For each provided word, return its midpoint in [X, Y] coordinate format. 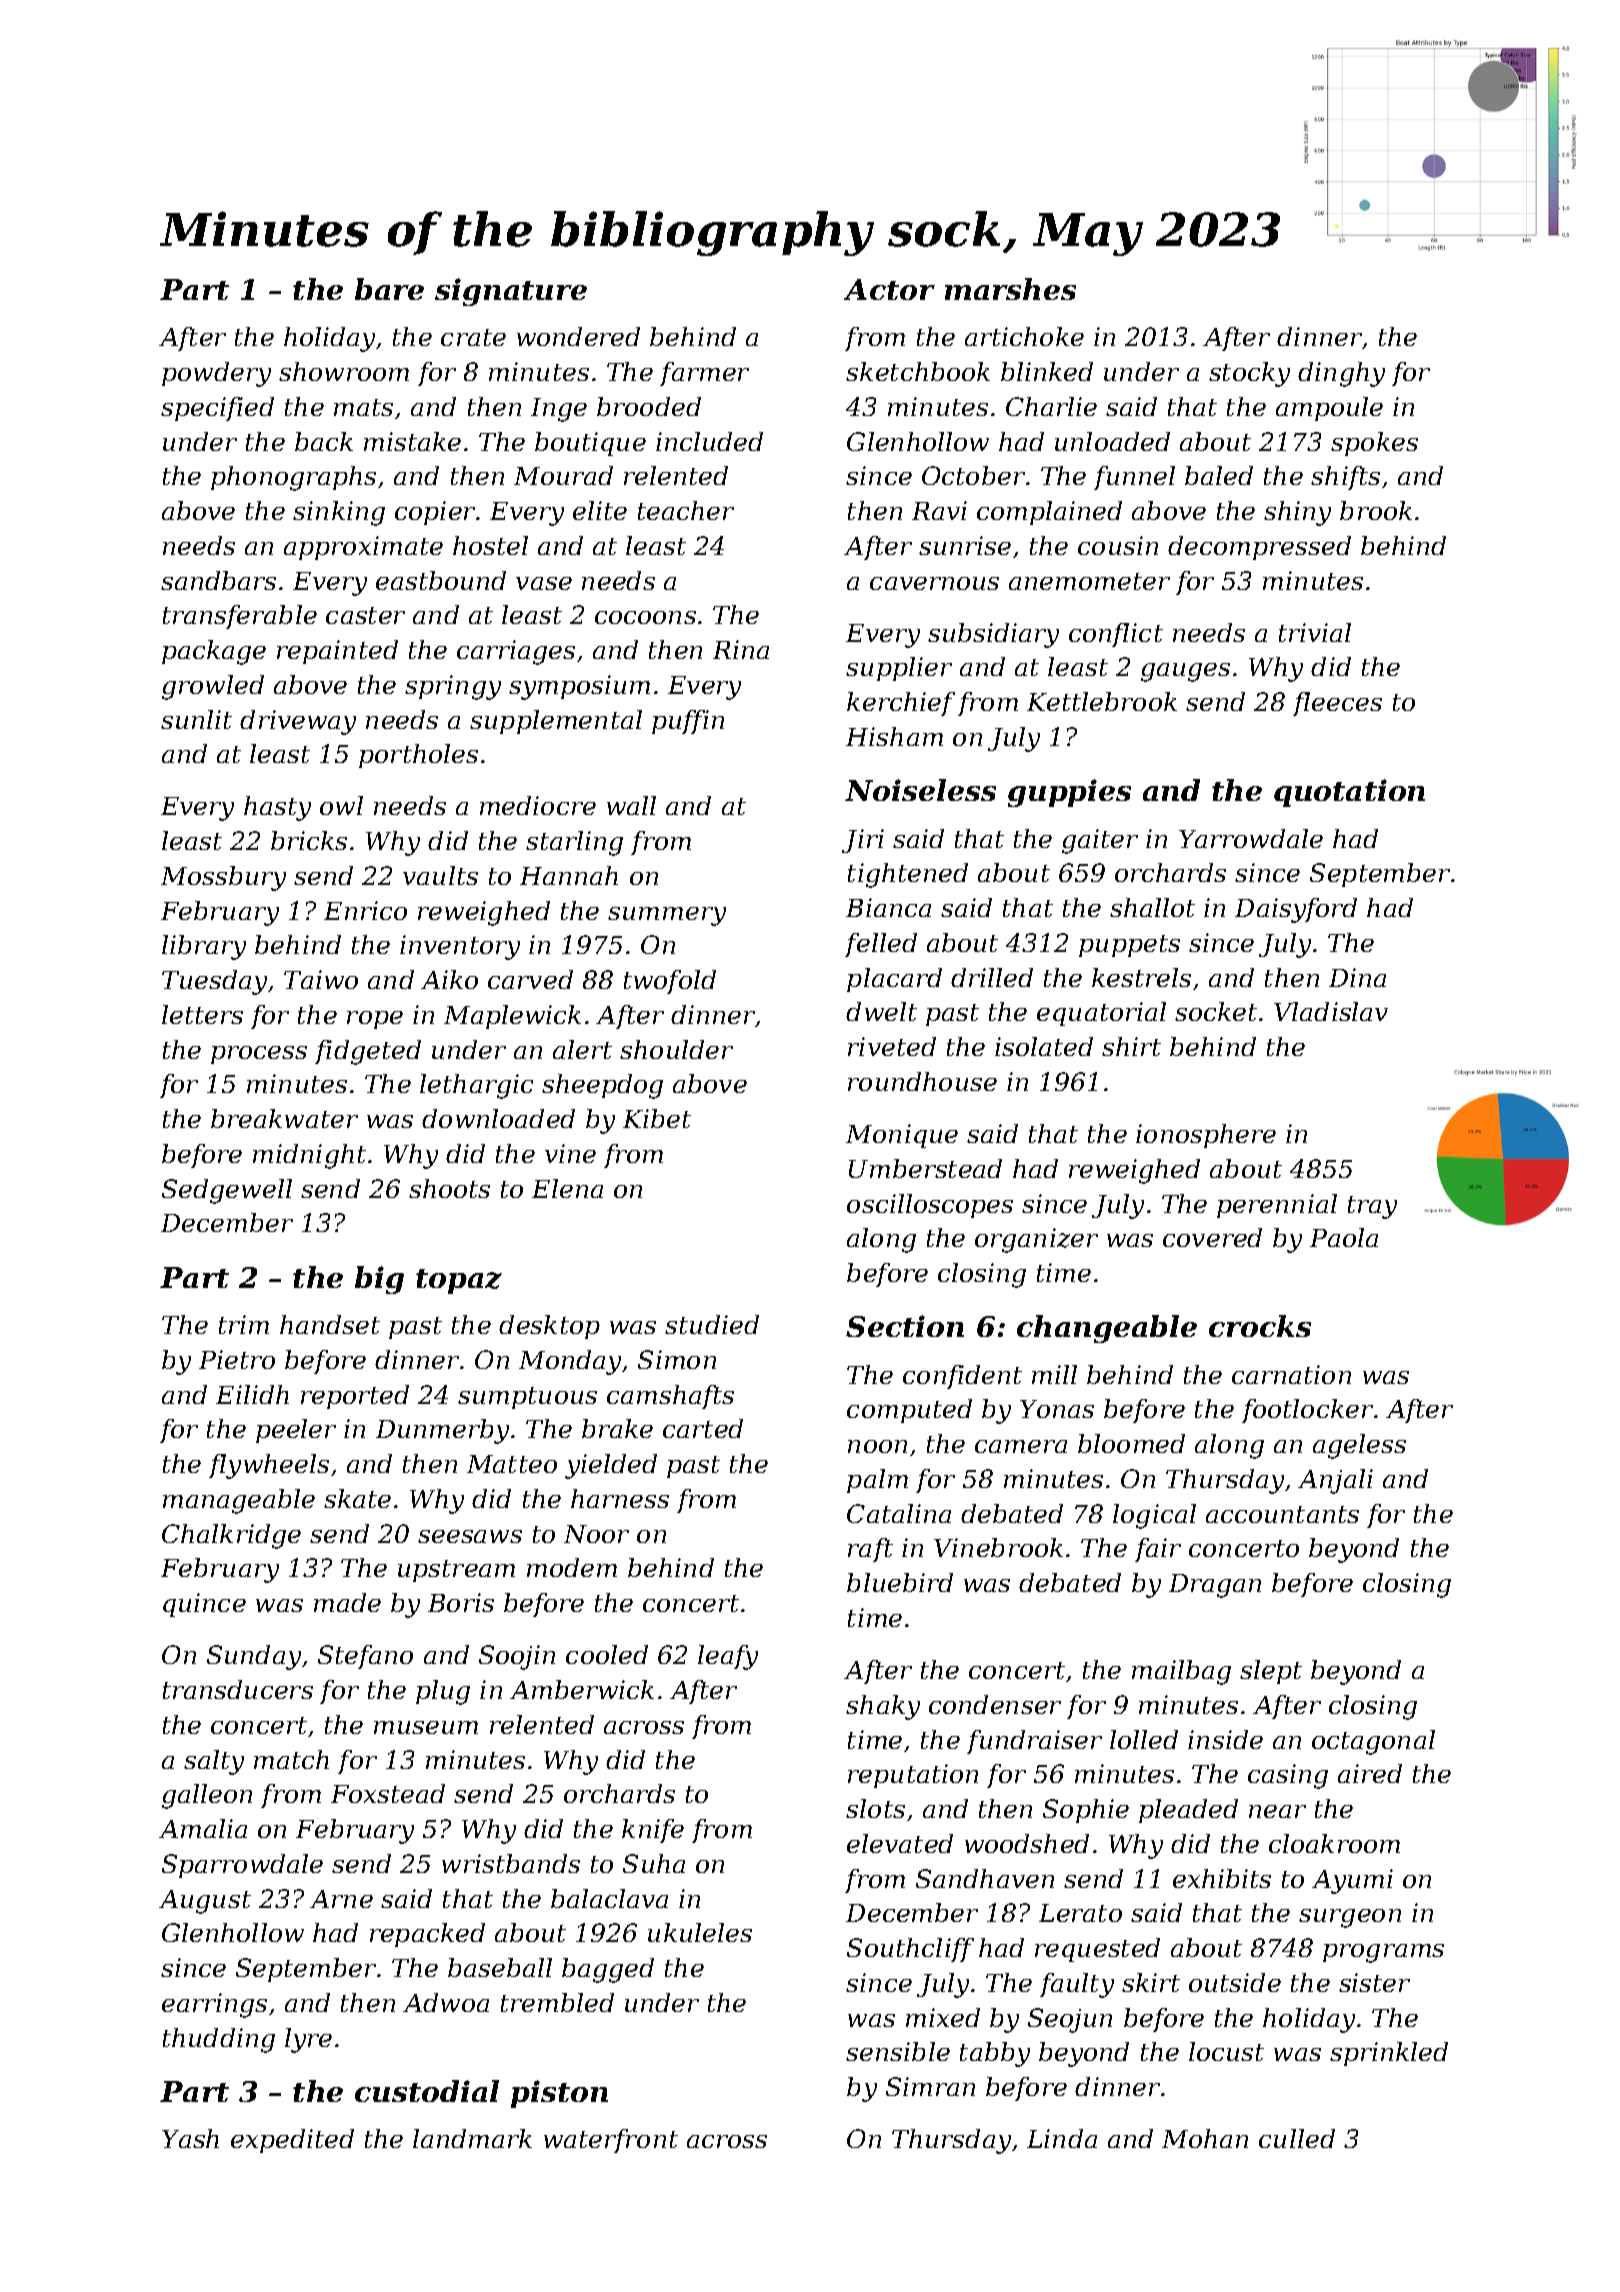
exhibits [1222, 1878]
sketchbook [918, 371]
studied [712, 1324]
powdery [216, 374]
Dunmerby [442, 1431]
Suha [654, 1863]
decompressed [1259, 548]
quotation [1349, 793]
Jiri [863, 841]
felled [881, 945]
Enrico [365, 910]
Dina [1357, 977]
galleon [207, 1796]
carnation [1291, 1374]
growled [213, 687]
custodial [427, 2091]
